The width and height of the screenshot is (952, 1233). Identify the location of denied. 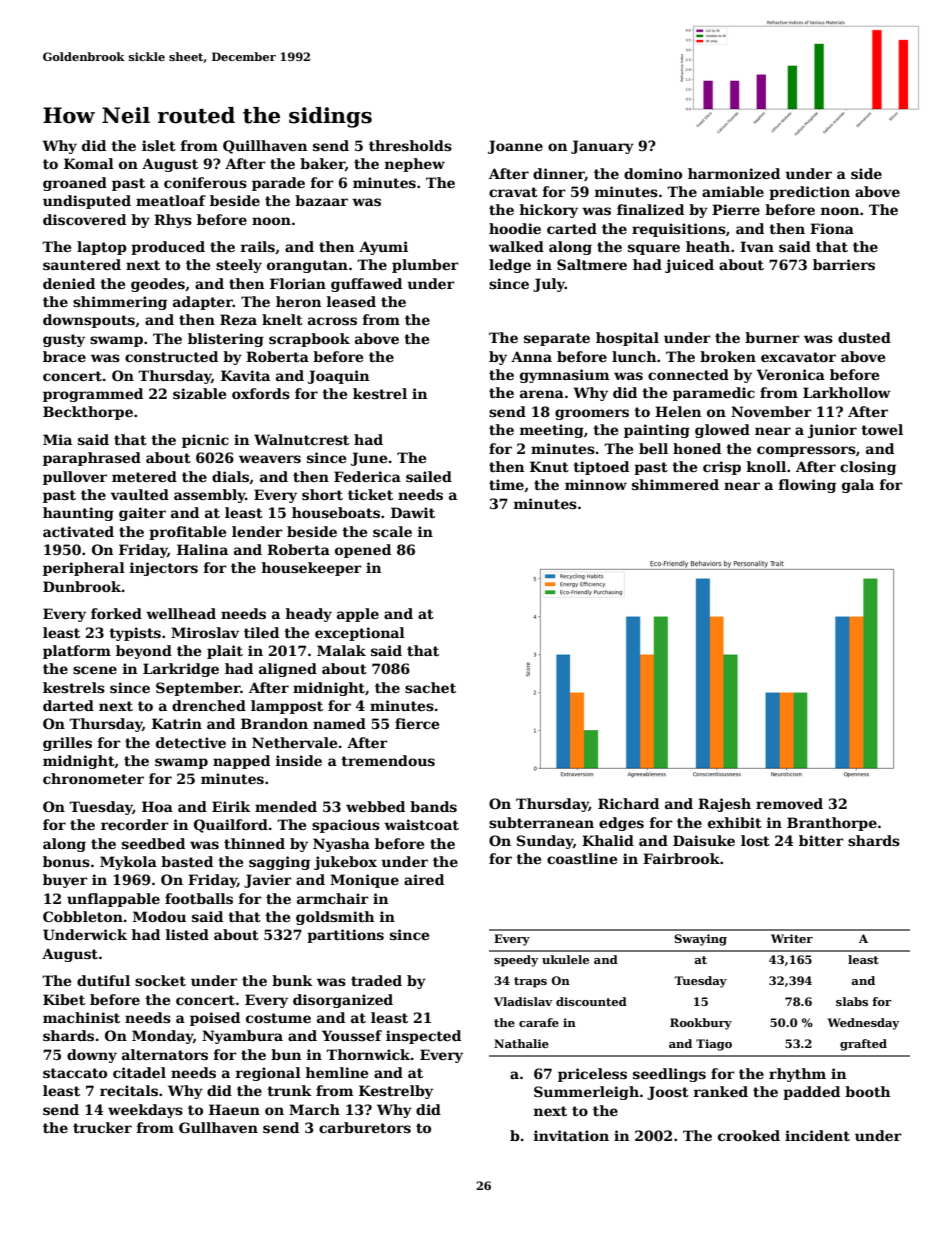
(69, 283).
